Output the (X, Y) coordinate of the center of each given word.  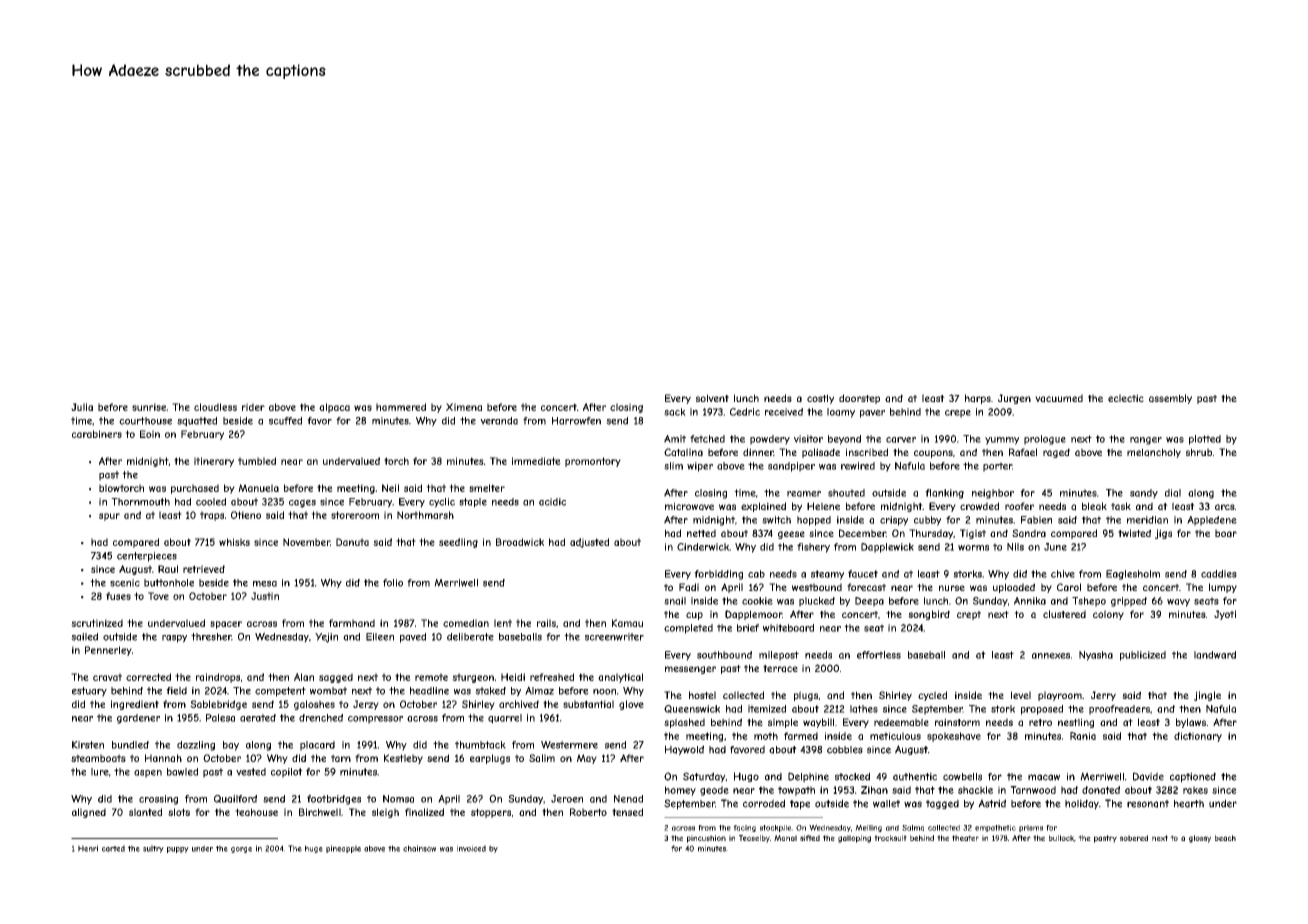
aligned (89, 813)
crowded (979, 506)
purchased (195, 489)
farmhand (352, 623)
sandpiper (791, 467)
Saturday (704, 777)
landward (1215, 655)
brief (748, 628)
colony (1108, 615)
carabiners (97, 434)
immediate (536, 461)
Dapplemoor (753, 615)
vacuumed (1059, 398)
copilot (287, 773)
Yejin (326, 638)
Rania (1083, 736)
